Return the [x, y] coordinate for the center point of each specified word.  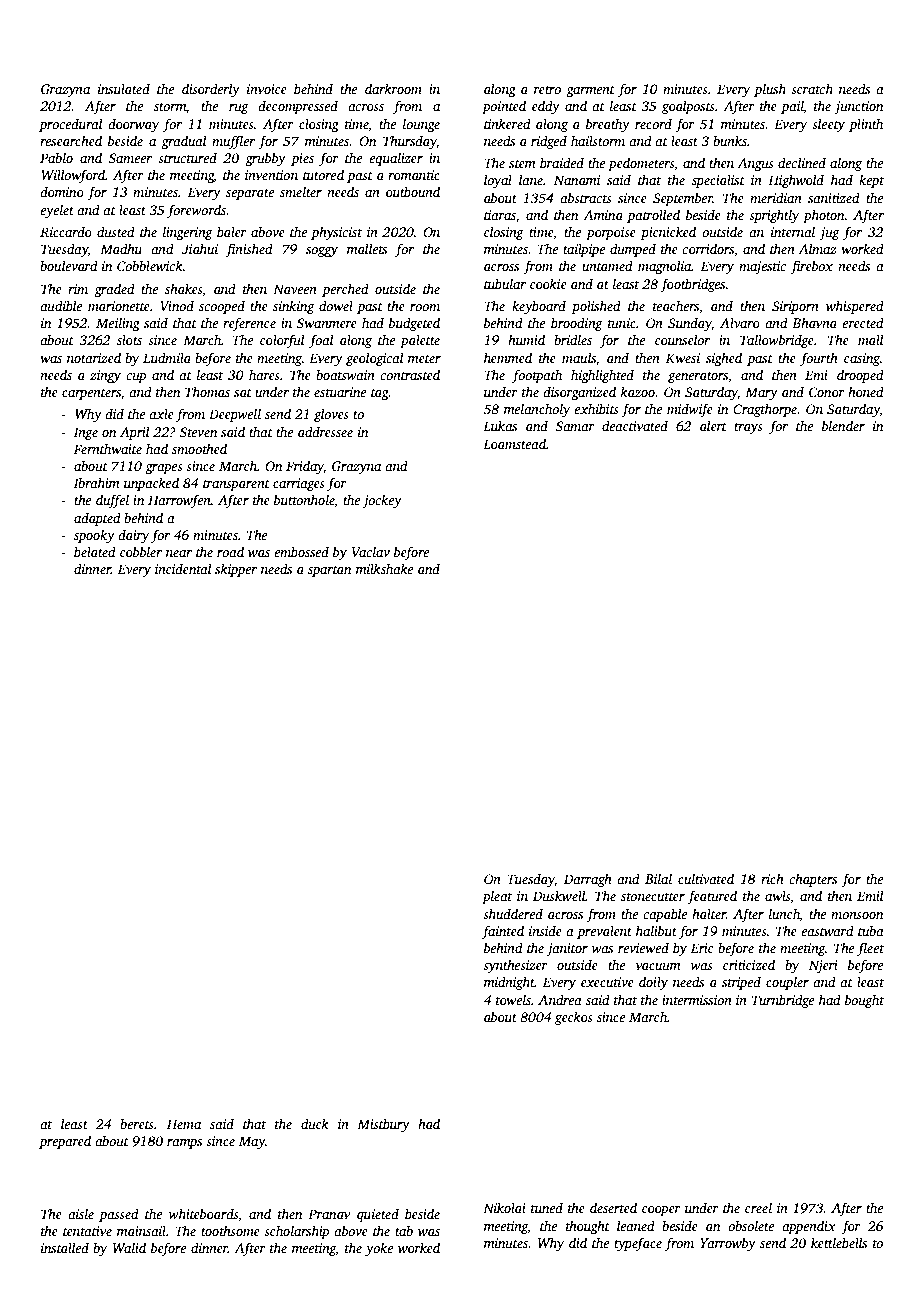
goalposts [688, 107]
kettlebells [839, 1242]
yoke [379, 1249]
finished [249, 250]
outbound [413, 191]
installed [65, 1247]
